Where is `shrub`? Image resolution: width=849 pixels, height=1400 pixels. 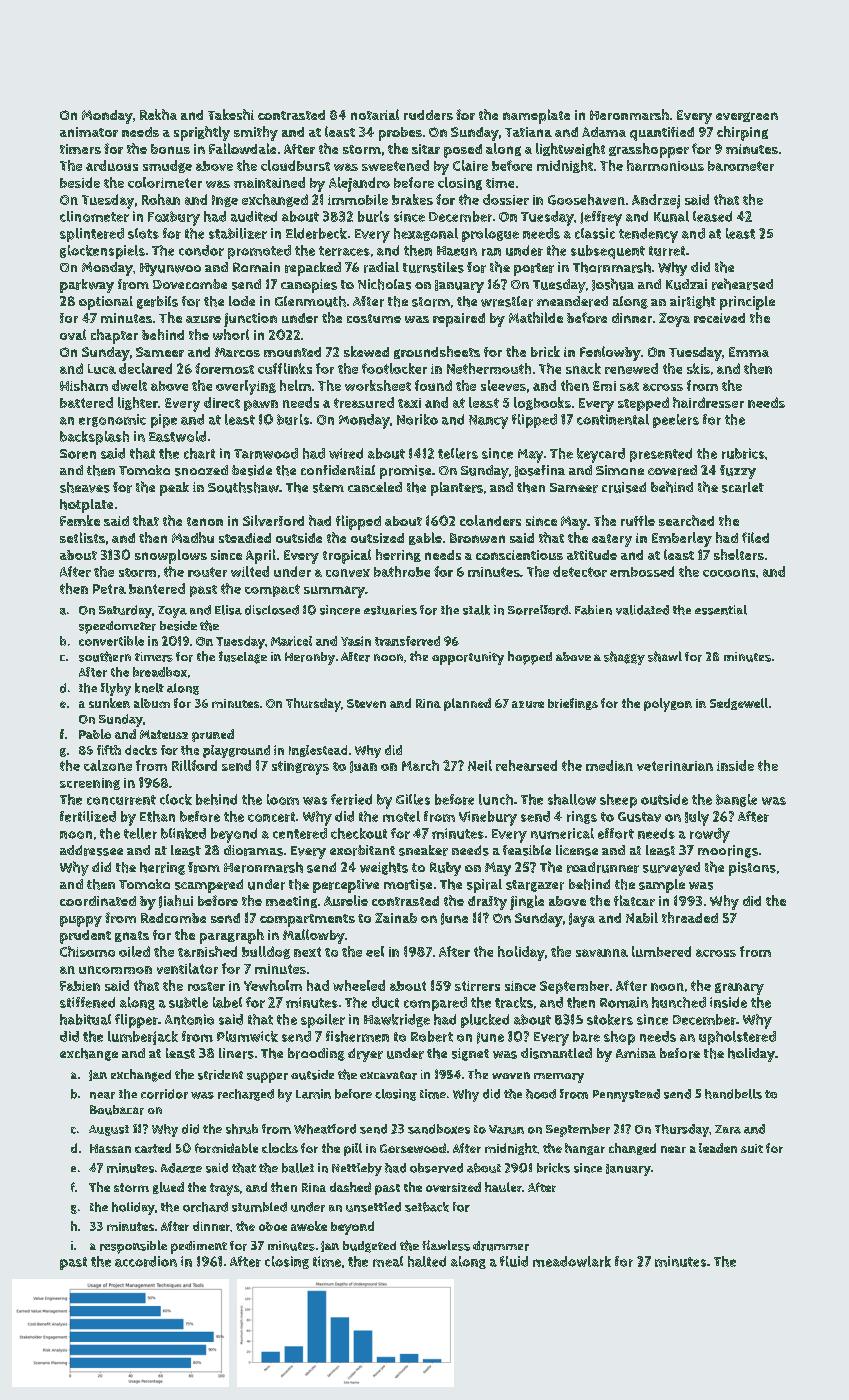
shrub is located at coordinates (242, 1129).
